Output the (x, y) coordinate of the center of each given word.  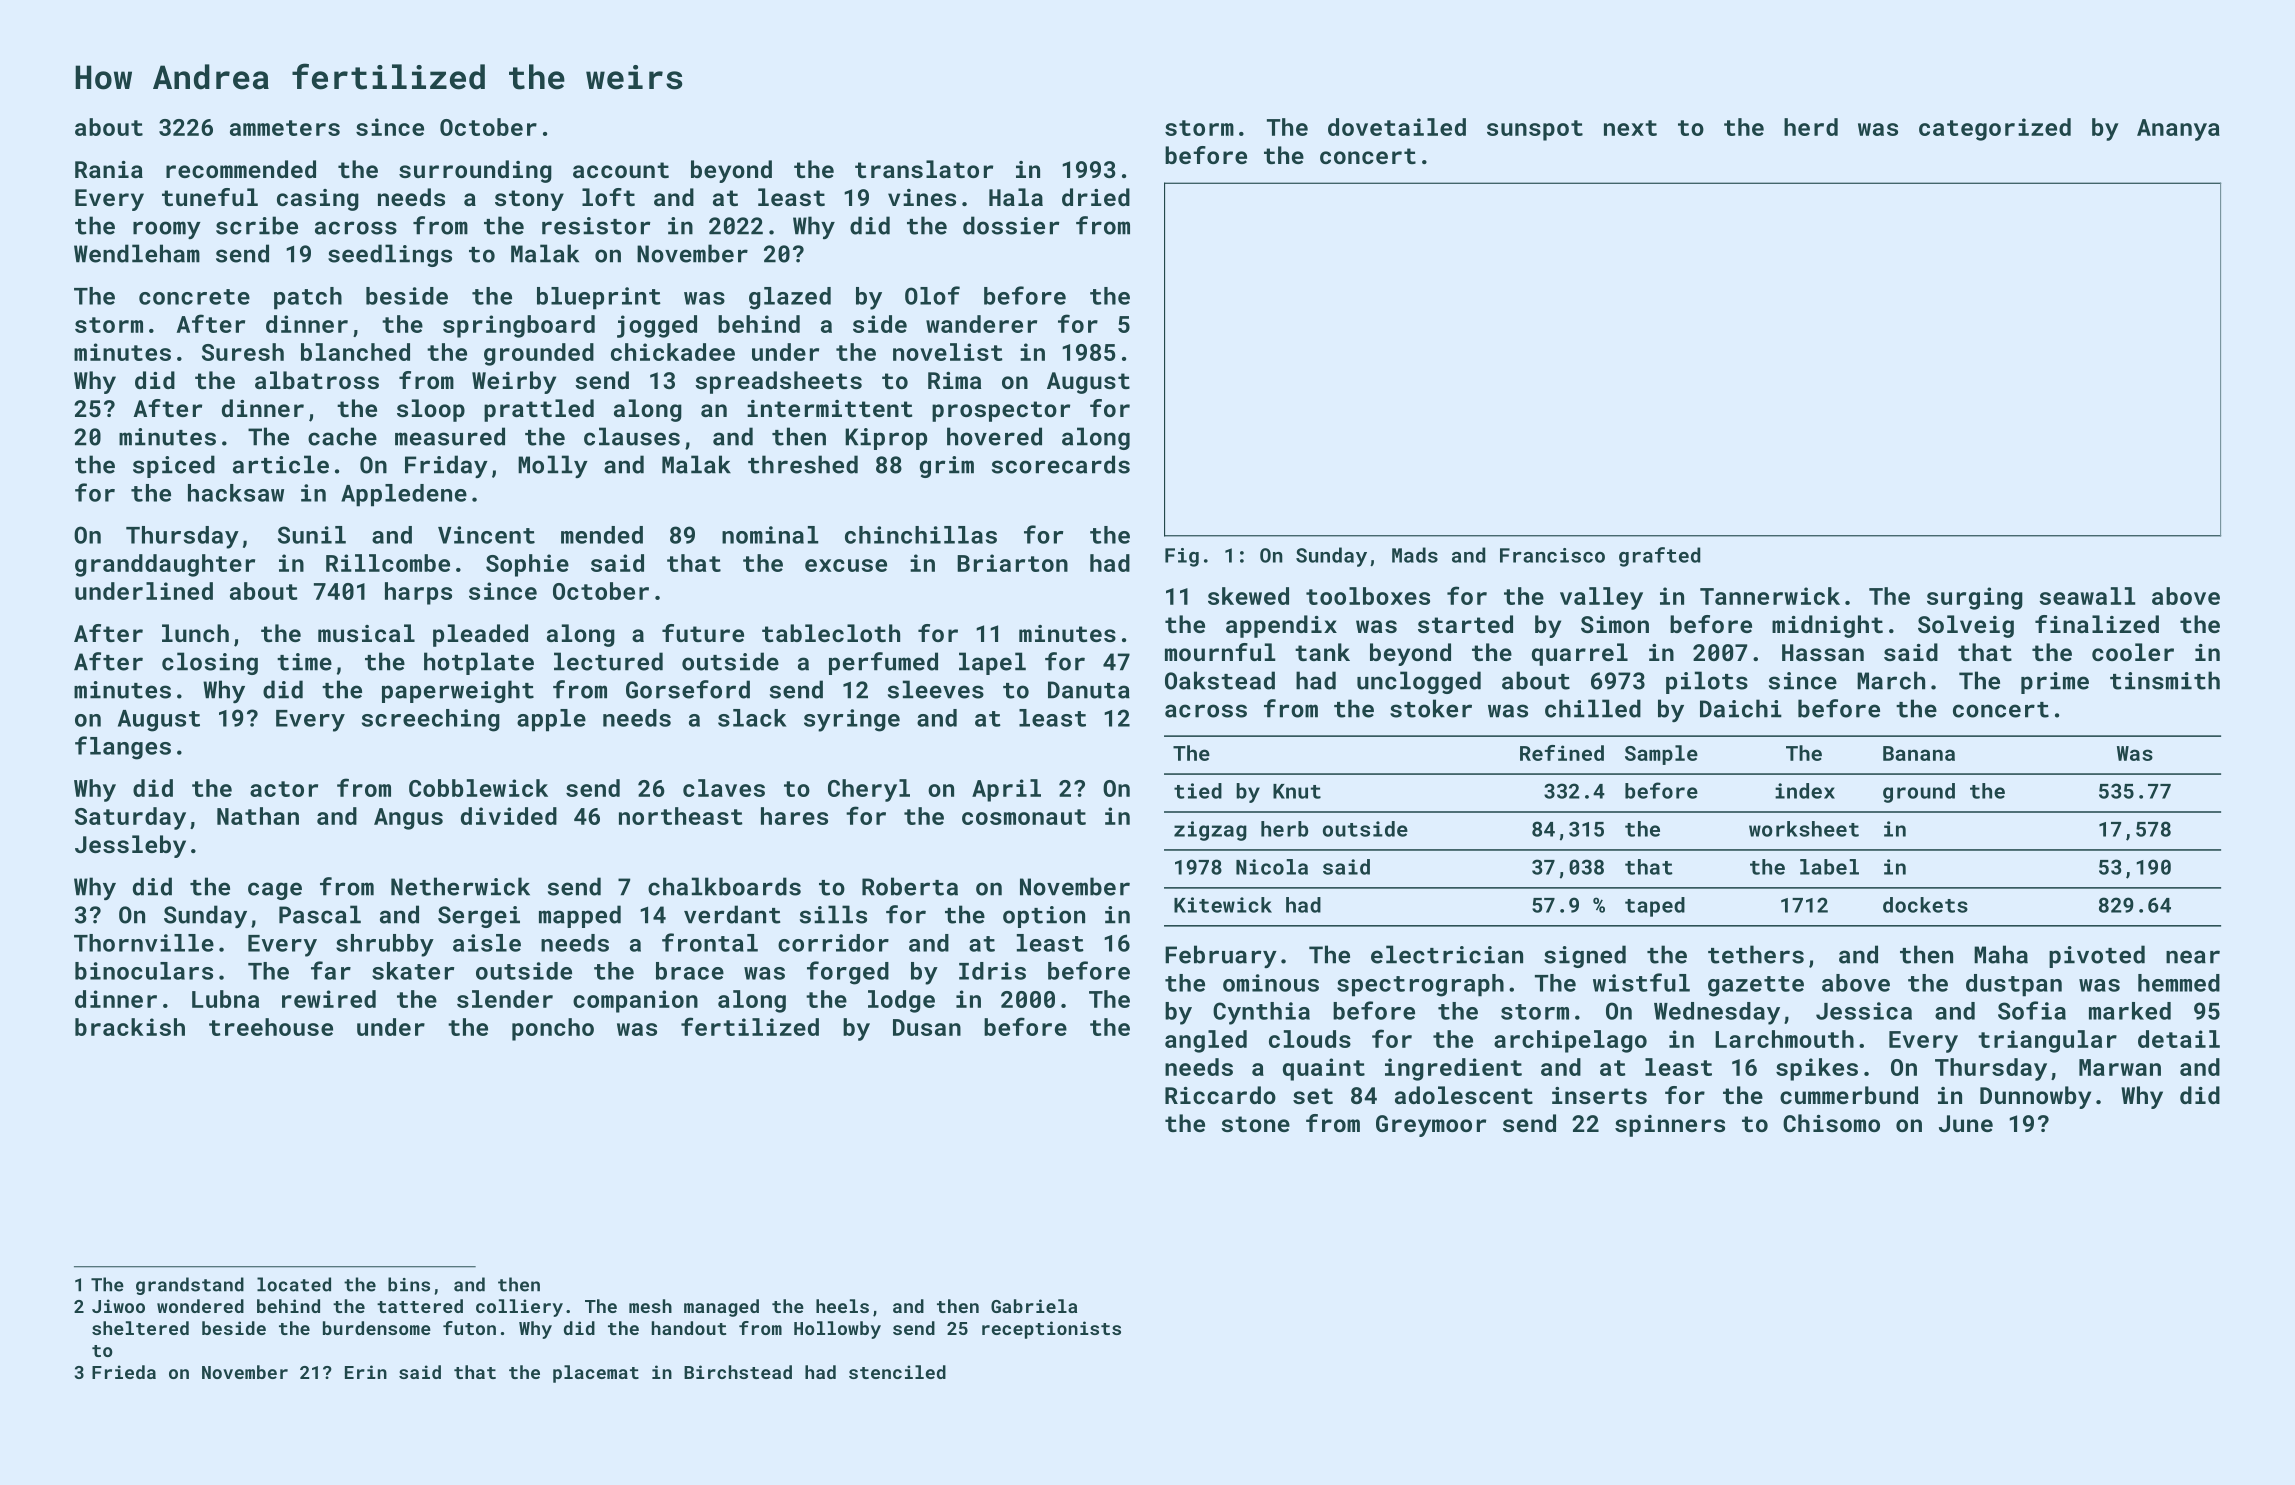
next (1630, 128)
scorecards (1061, 464)
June (1966, 1123)
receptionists (1051, 1330)
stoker (1431, 708)
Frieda (124, 1372)
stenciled (897, 1372)
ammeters (285, 128)
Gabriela (1034, 1306)
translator (924, 169)
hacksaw (236, 493)
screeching (431, 720)
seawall (2087, 596)
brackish (130, 1027)
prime (2055, 683)
